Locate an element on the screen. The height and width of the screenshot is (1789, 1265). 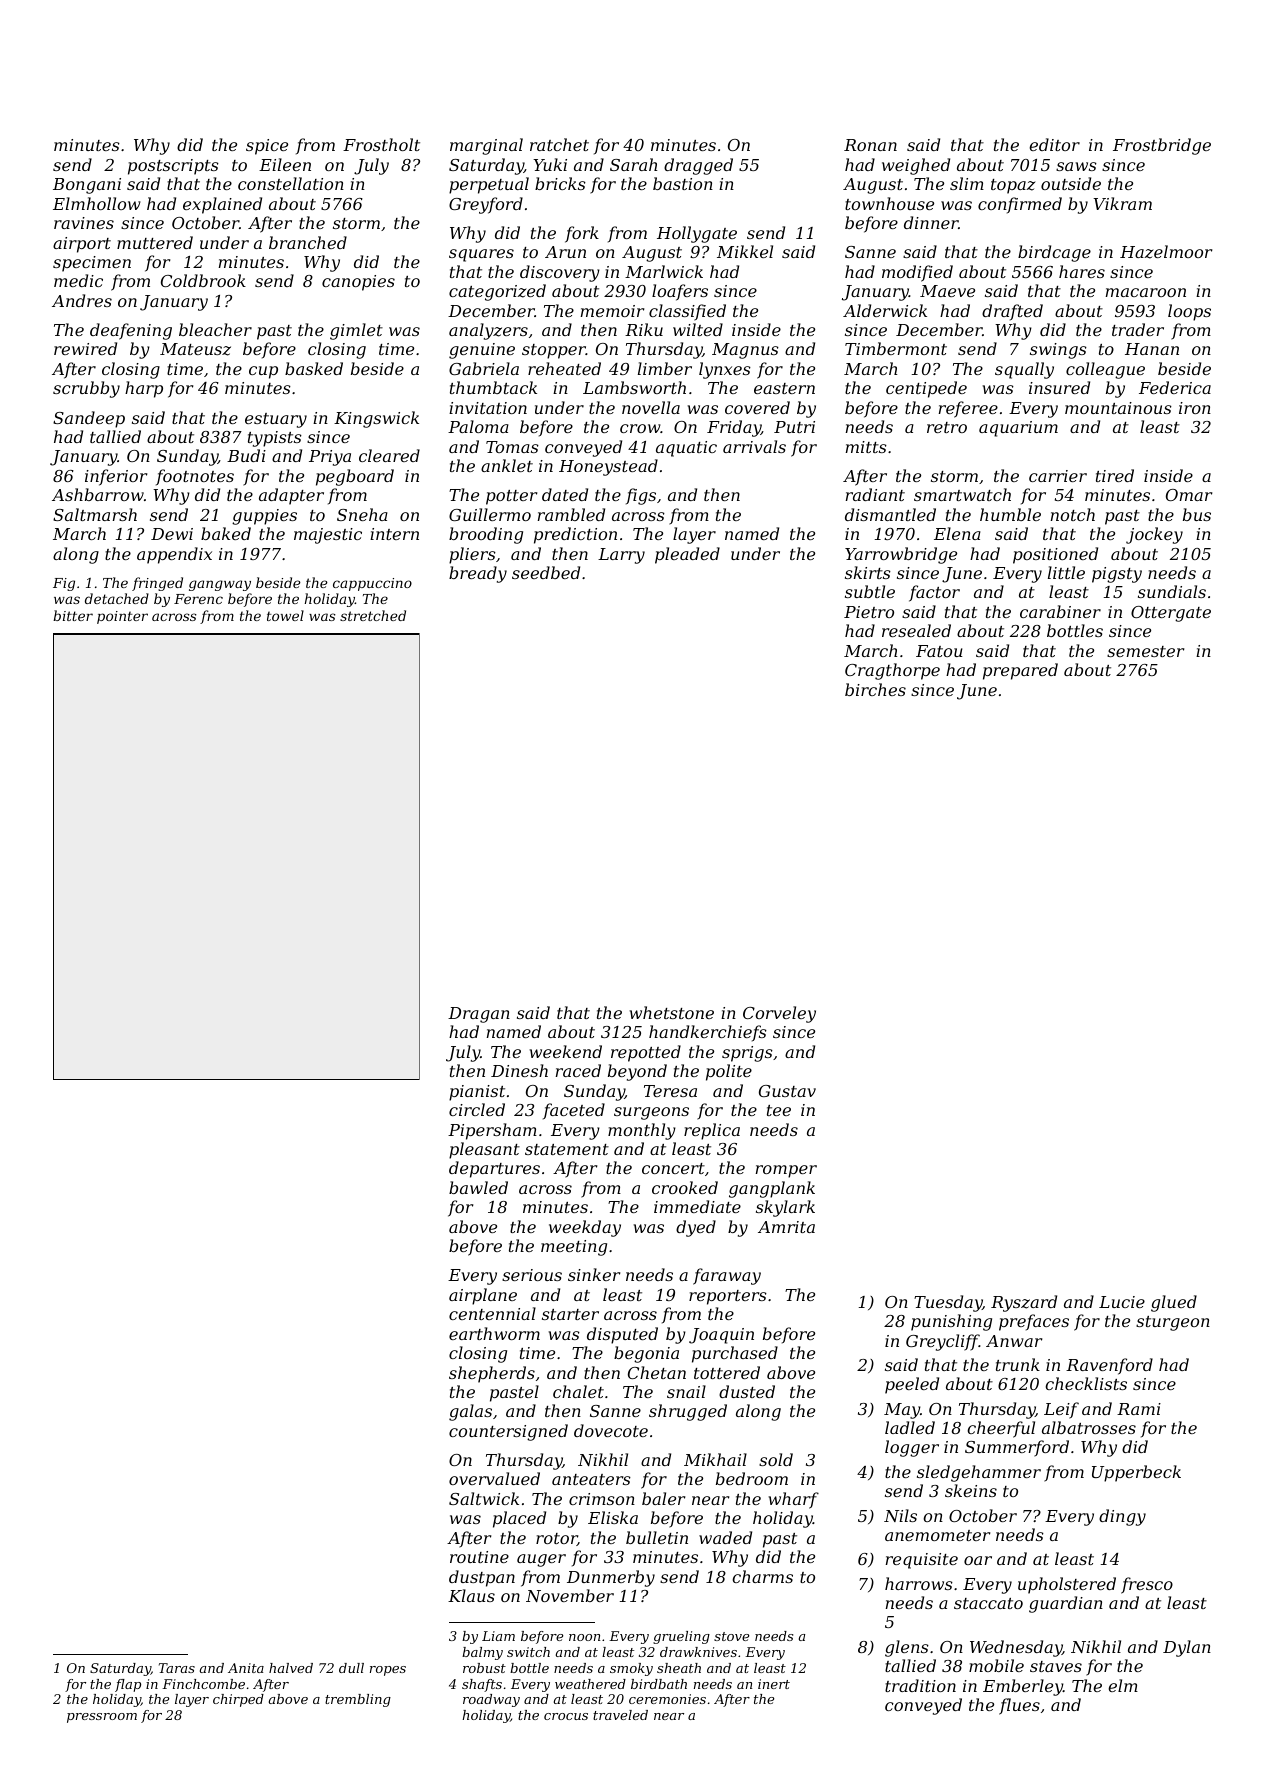
Gustav is located at coordinates (787, 1091).
